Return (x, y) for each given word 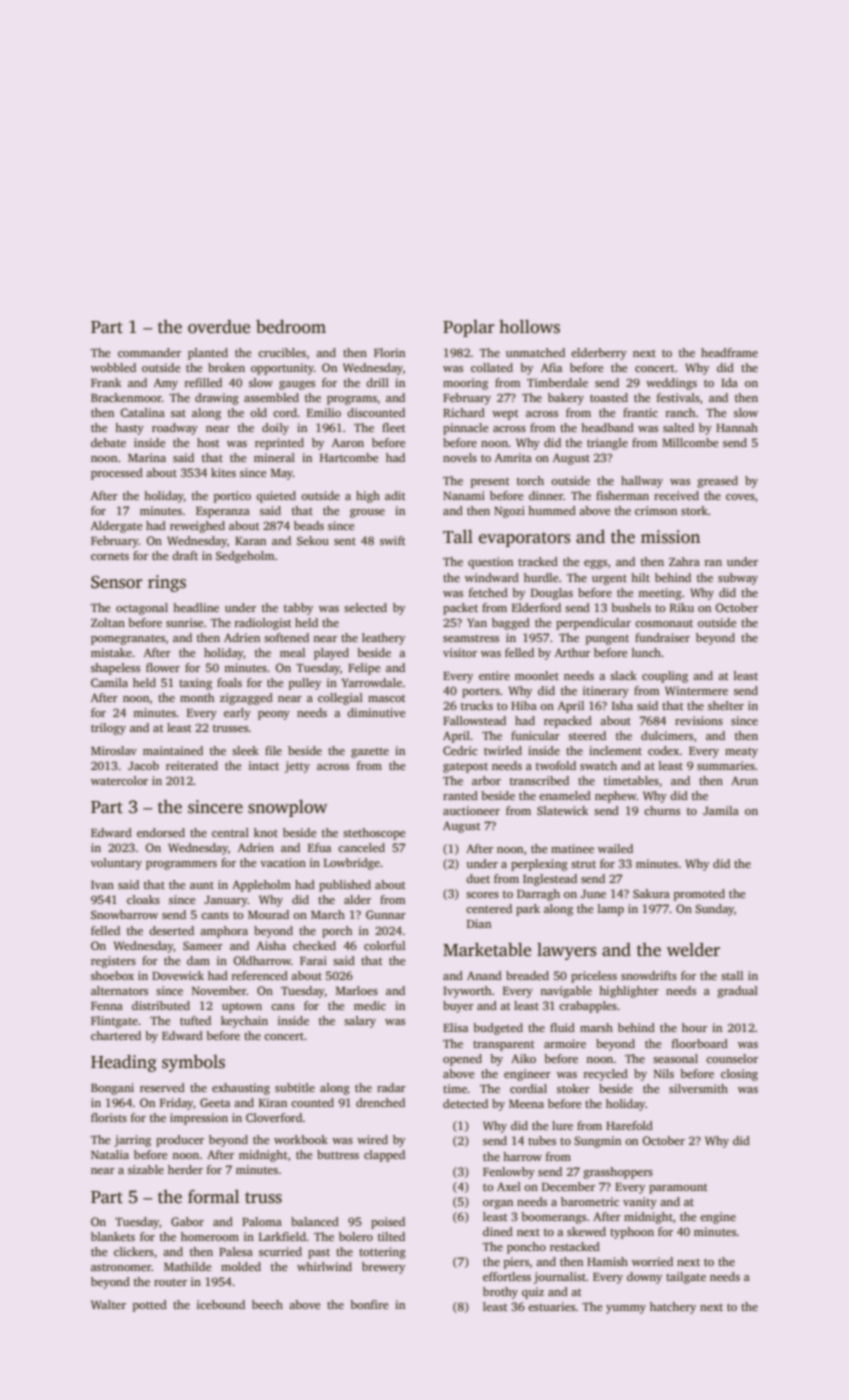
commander (149, 352)
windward (492, 577)
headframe (729, 352)
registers (113, 962)
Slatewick (562, 810)
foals (229, 682)
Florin (389, 352)
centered (489, 908)
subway (738, 579)
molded (241, 1266)
